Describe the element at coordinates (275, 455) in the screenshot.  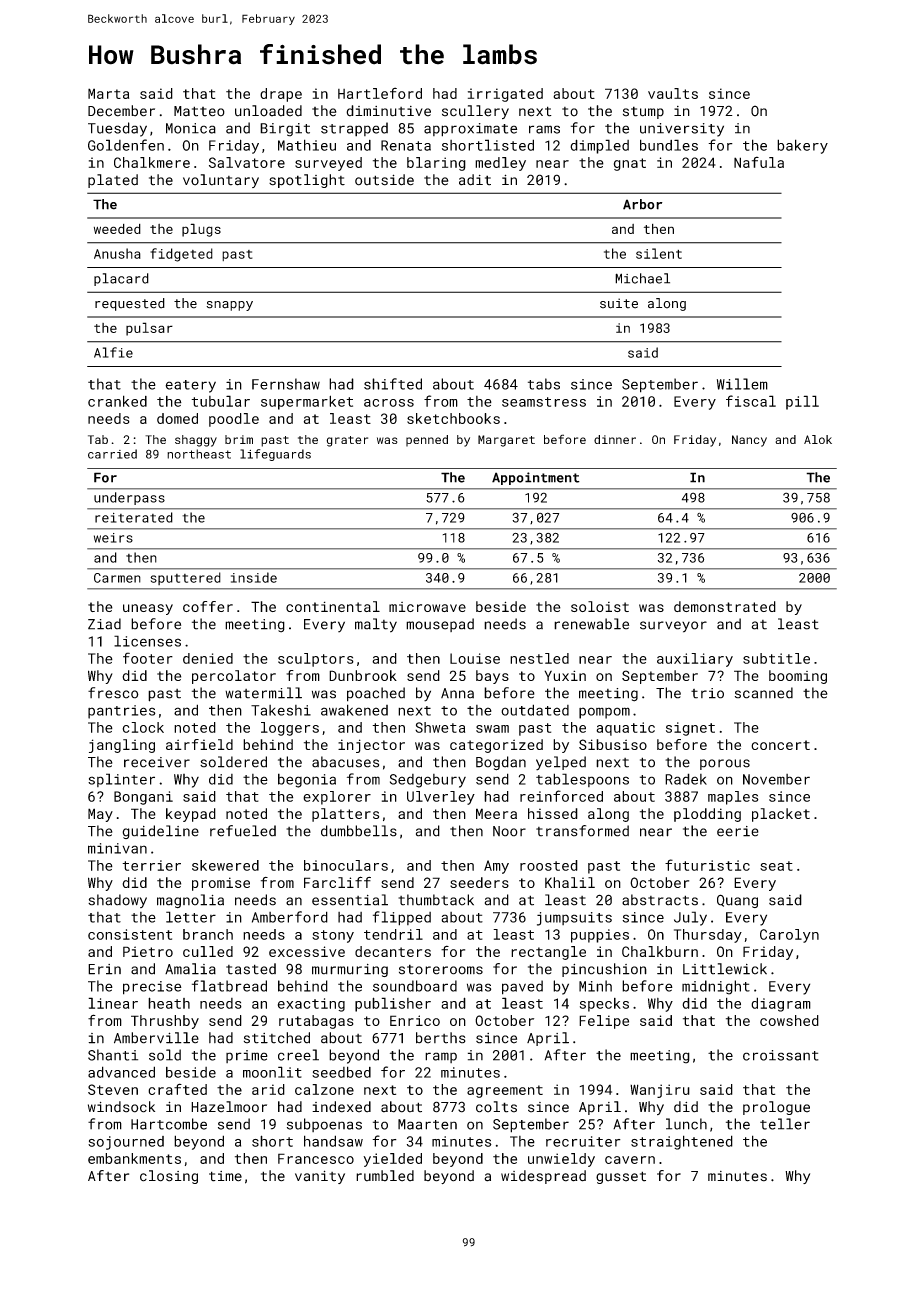
I see `lifeguards` at that location.
